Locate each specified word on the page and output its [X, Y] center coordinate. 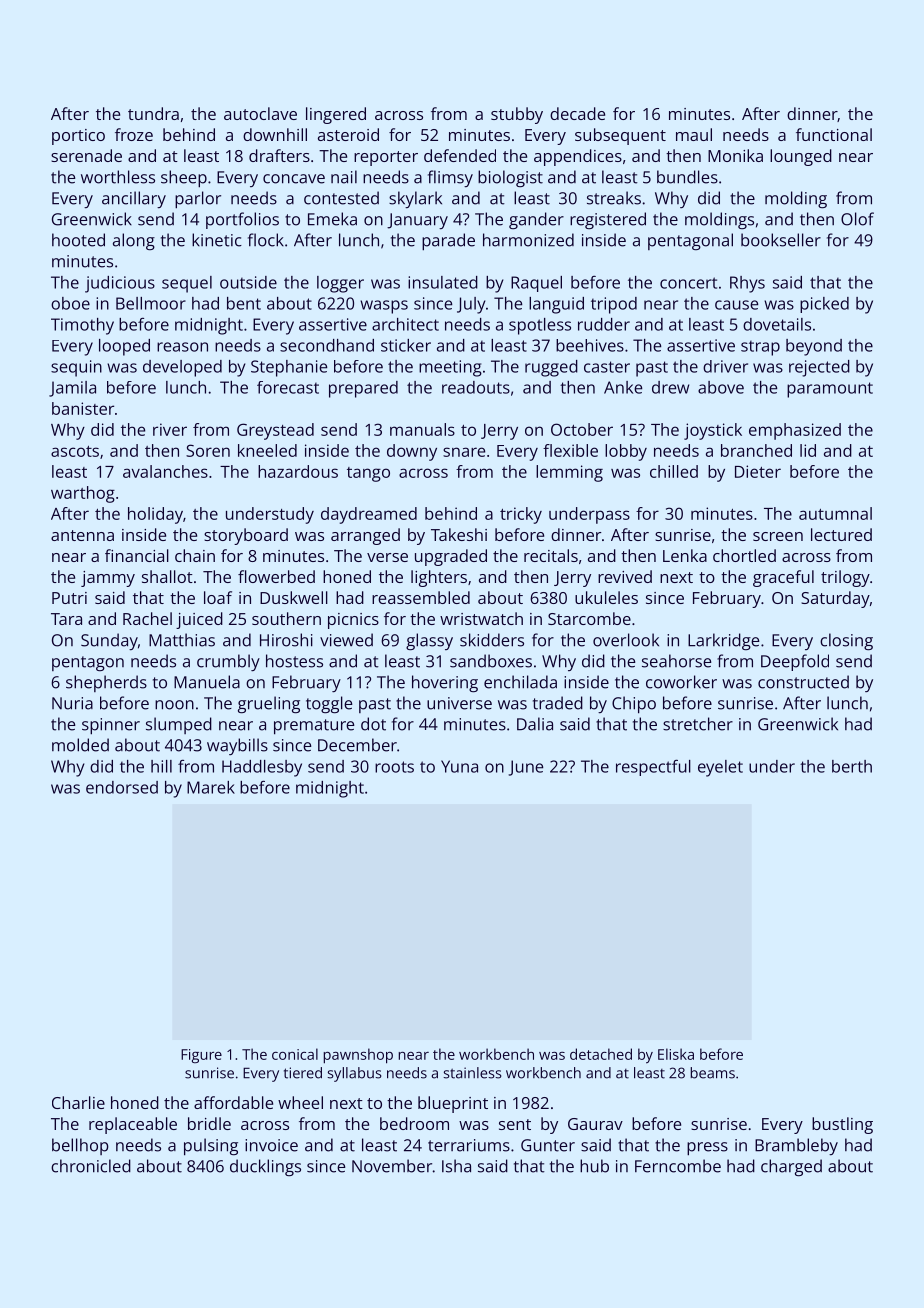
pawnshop [358, 1056]
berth [852, 766]
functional [834, 134]
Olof [857, 219]
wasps [384, 307]
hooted [78, 240]
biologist [510, 178]
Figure [201, 1056]
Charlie [78, 1102]
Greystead [275, 431]
